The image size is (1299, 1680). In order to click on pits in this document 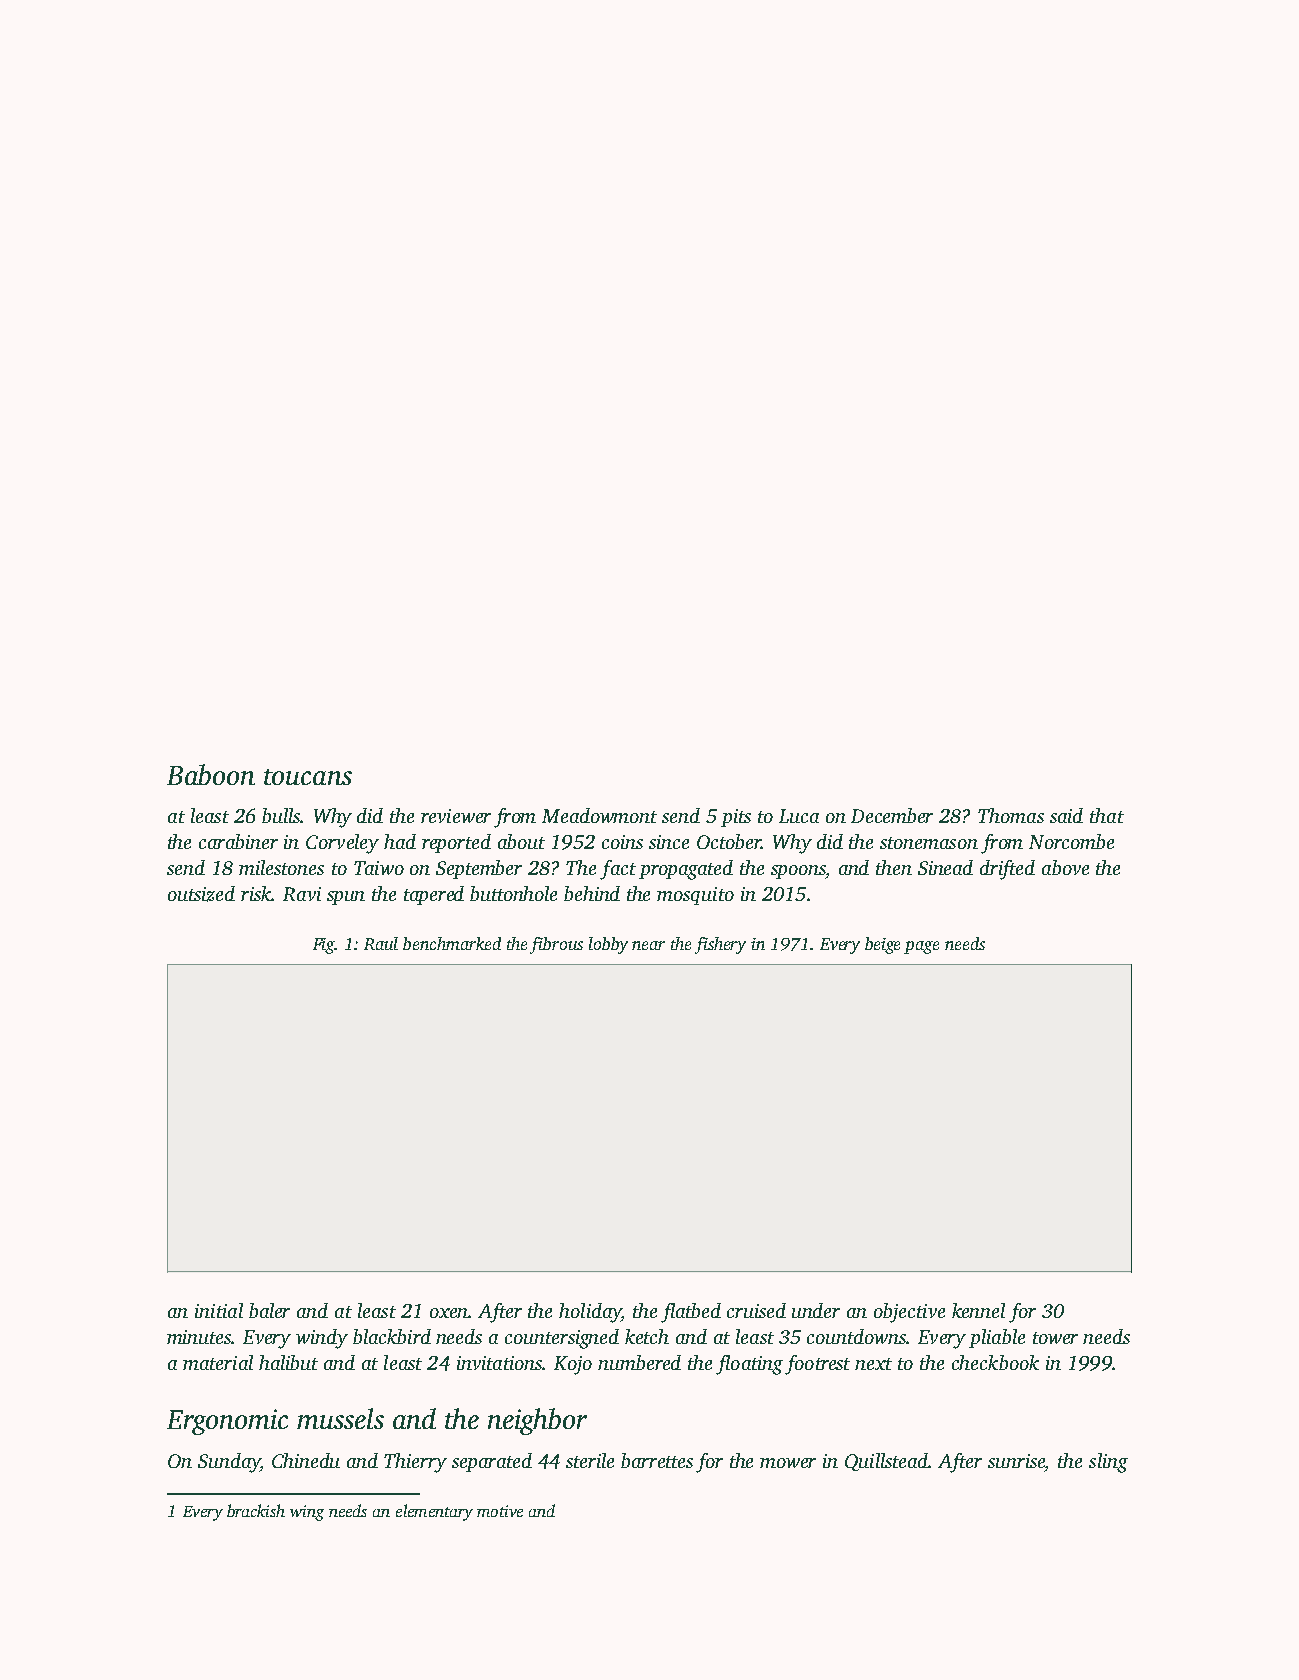, I will do `click(736, 818)`.
